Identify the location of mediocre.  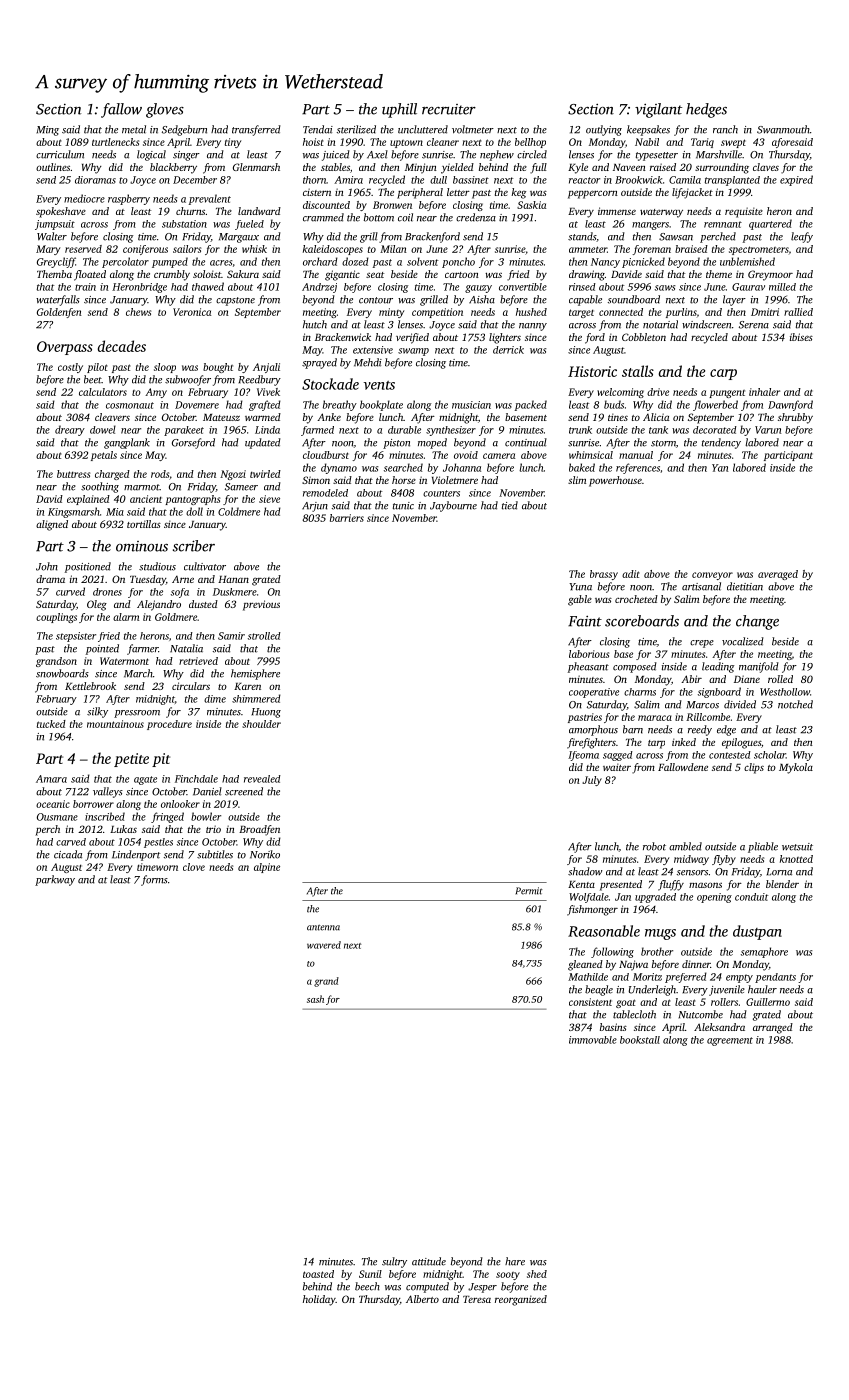
(84, 198).
